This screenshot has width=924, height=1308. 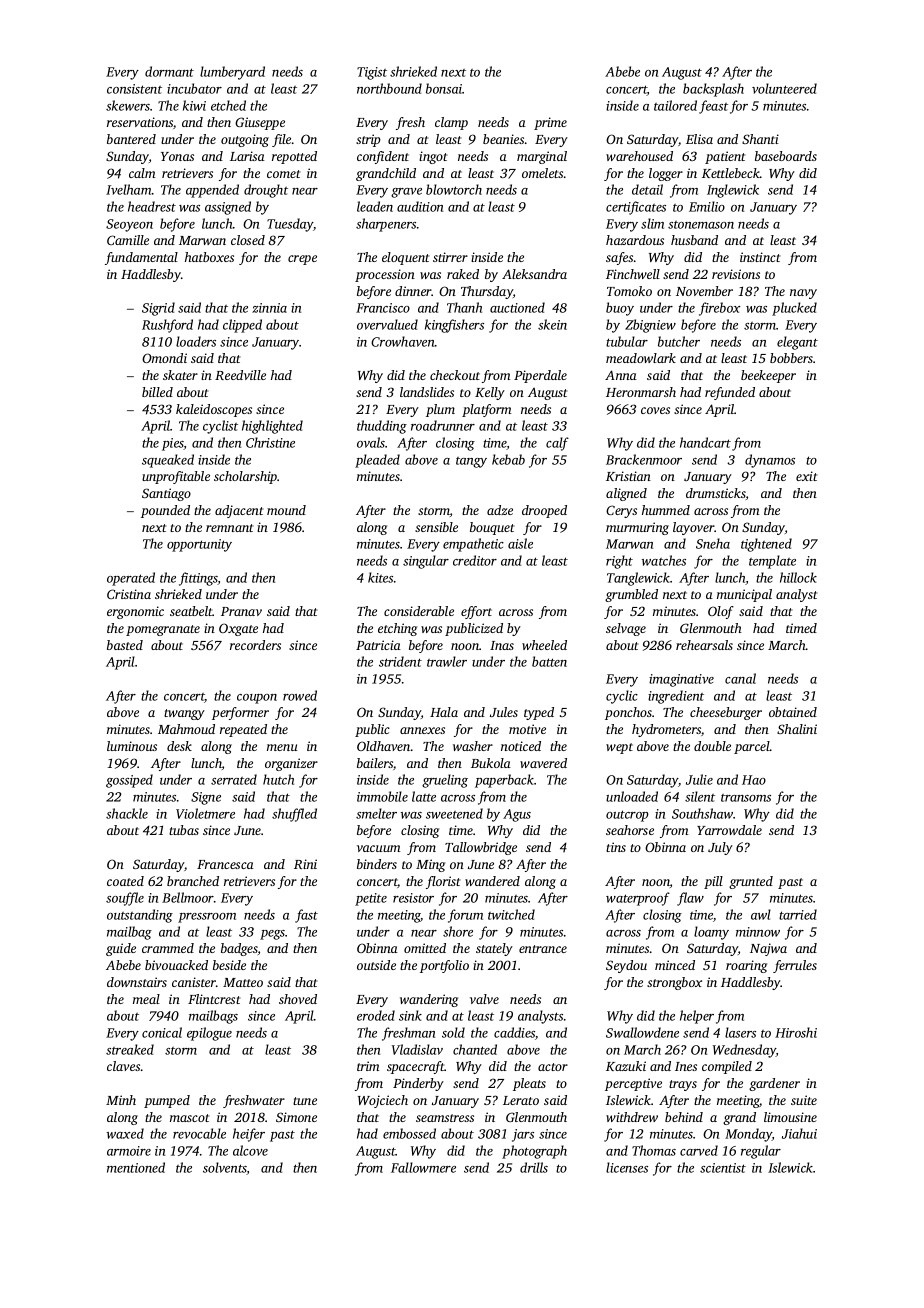 What do you see at coordinates (638, 899) in the screenshot?
I see `waterproof` at bounding box center [638, 899].
